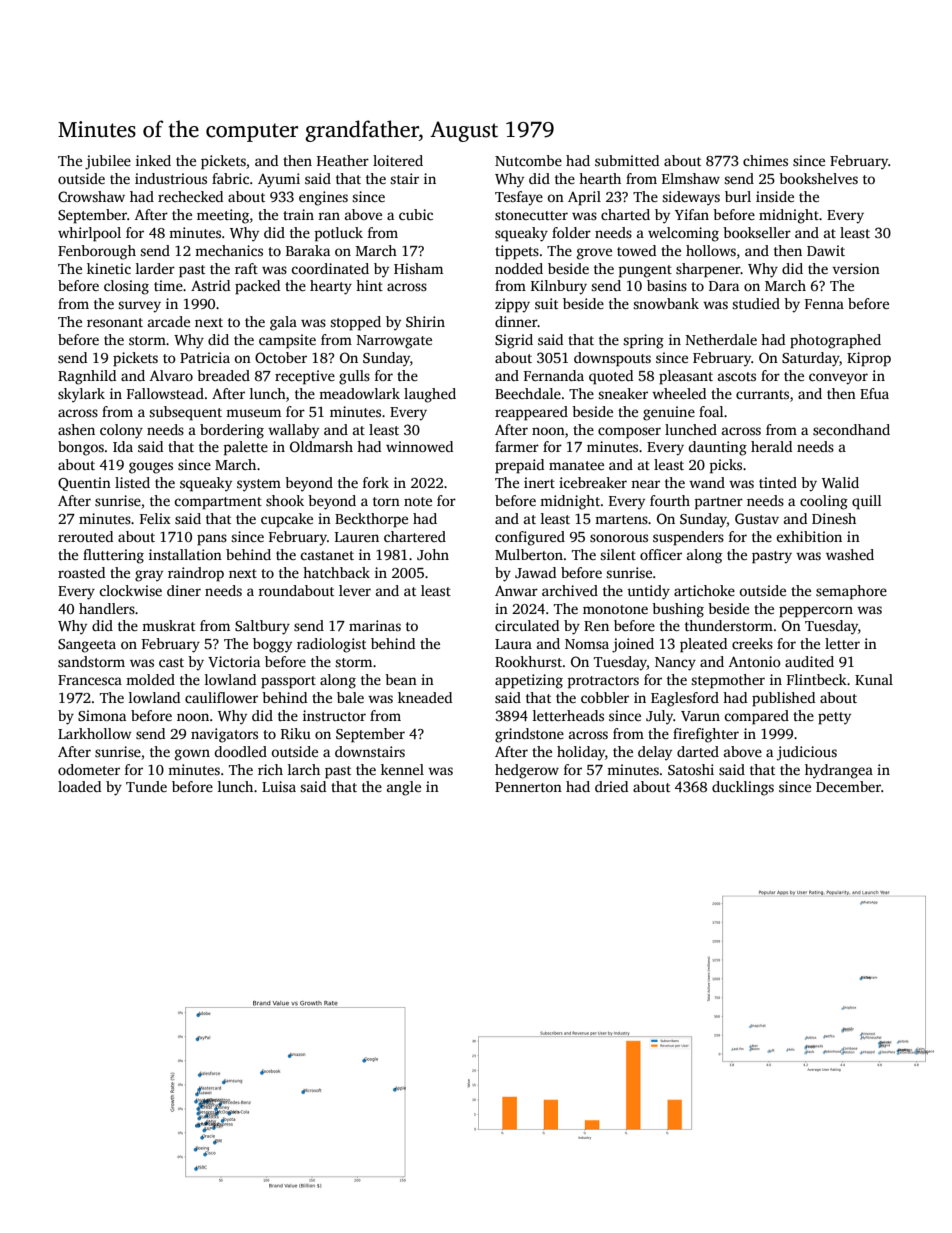 The width and height of the screenshot is (952, 1233). Describe the element at coordinates (419, 446) in the screenshot. I see `winnowed` at that location.
